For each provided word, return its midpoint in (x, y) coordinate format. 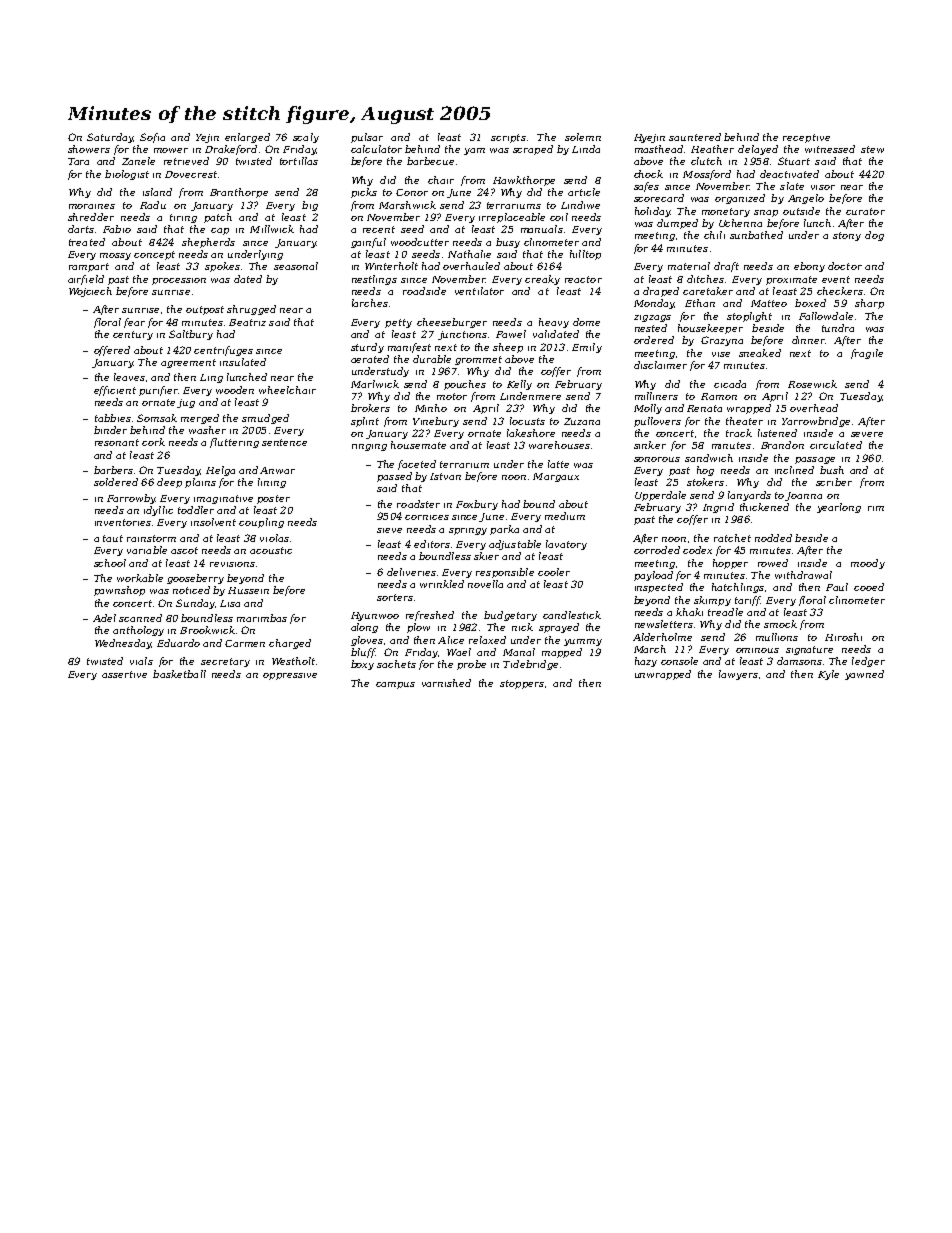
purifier (158, 391)
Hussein (248, 590)
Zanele (138, 161)
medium (565, 516)
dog (874, 236)
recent (379, 229)
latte (558, 464)
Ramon (719, 396)
